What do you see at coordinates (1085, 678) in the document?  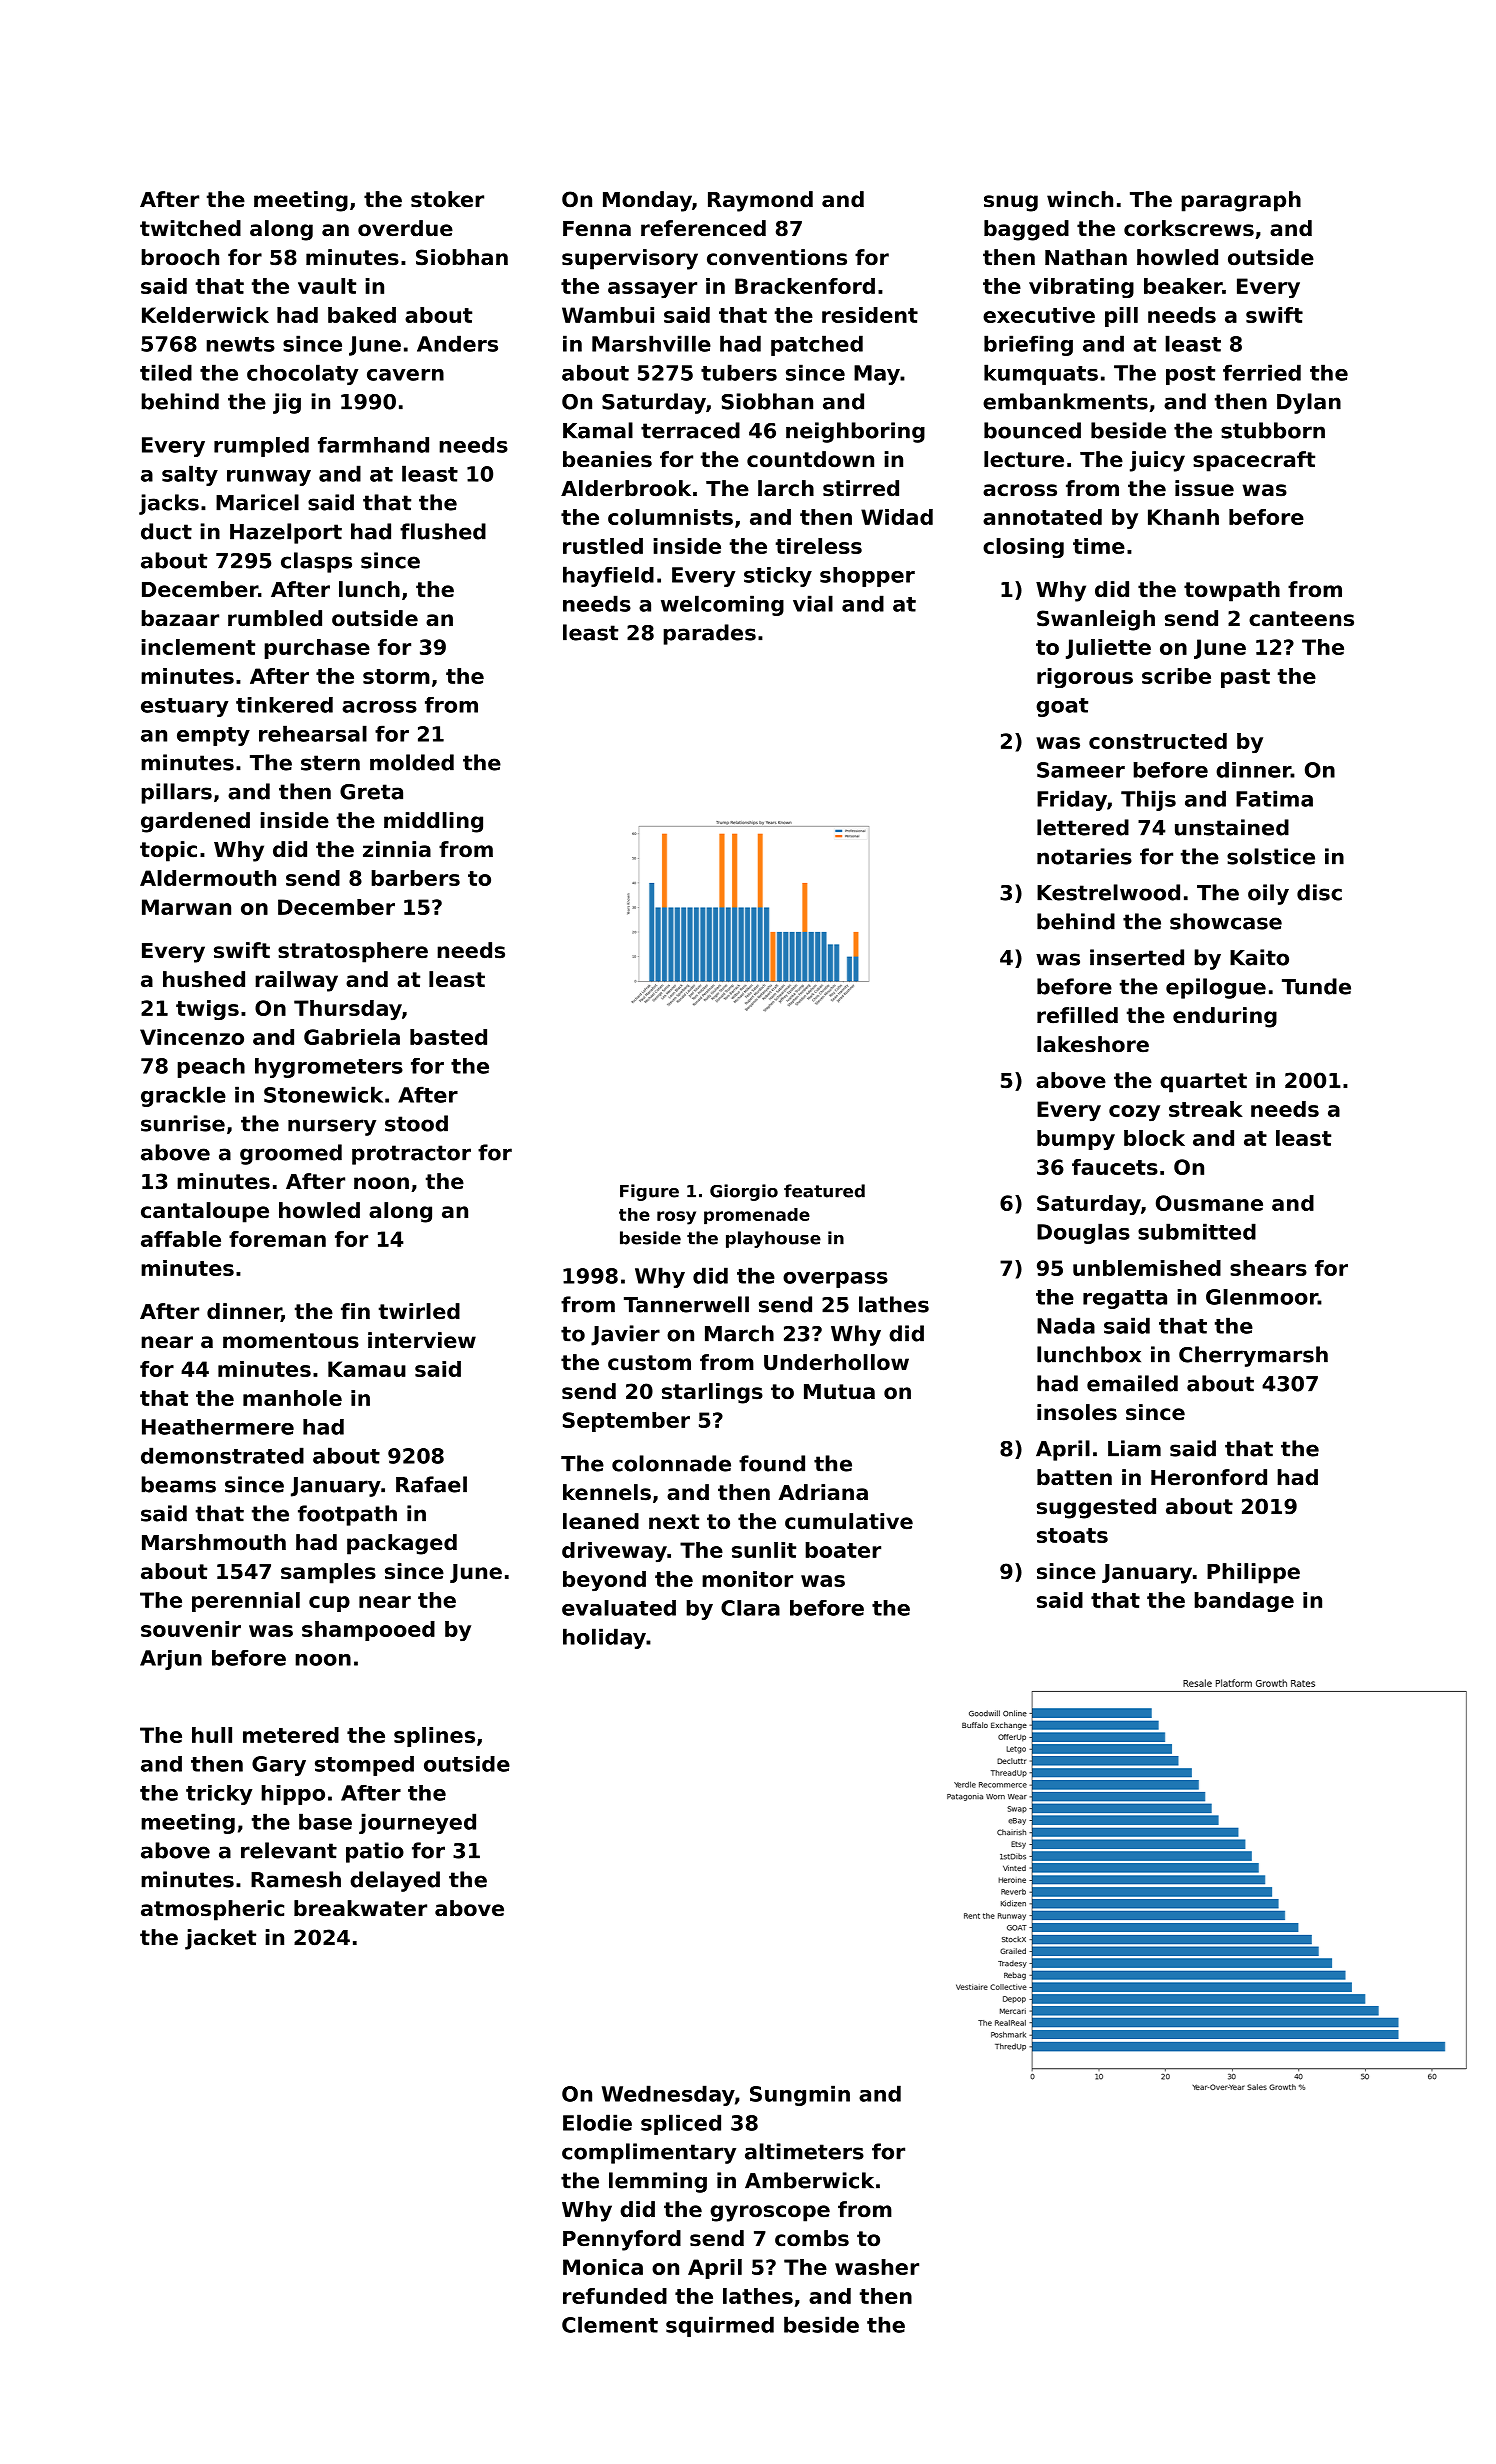 I see `rigorous` at bounding box center [1085, 678].
